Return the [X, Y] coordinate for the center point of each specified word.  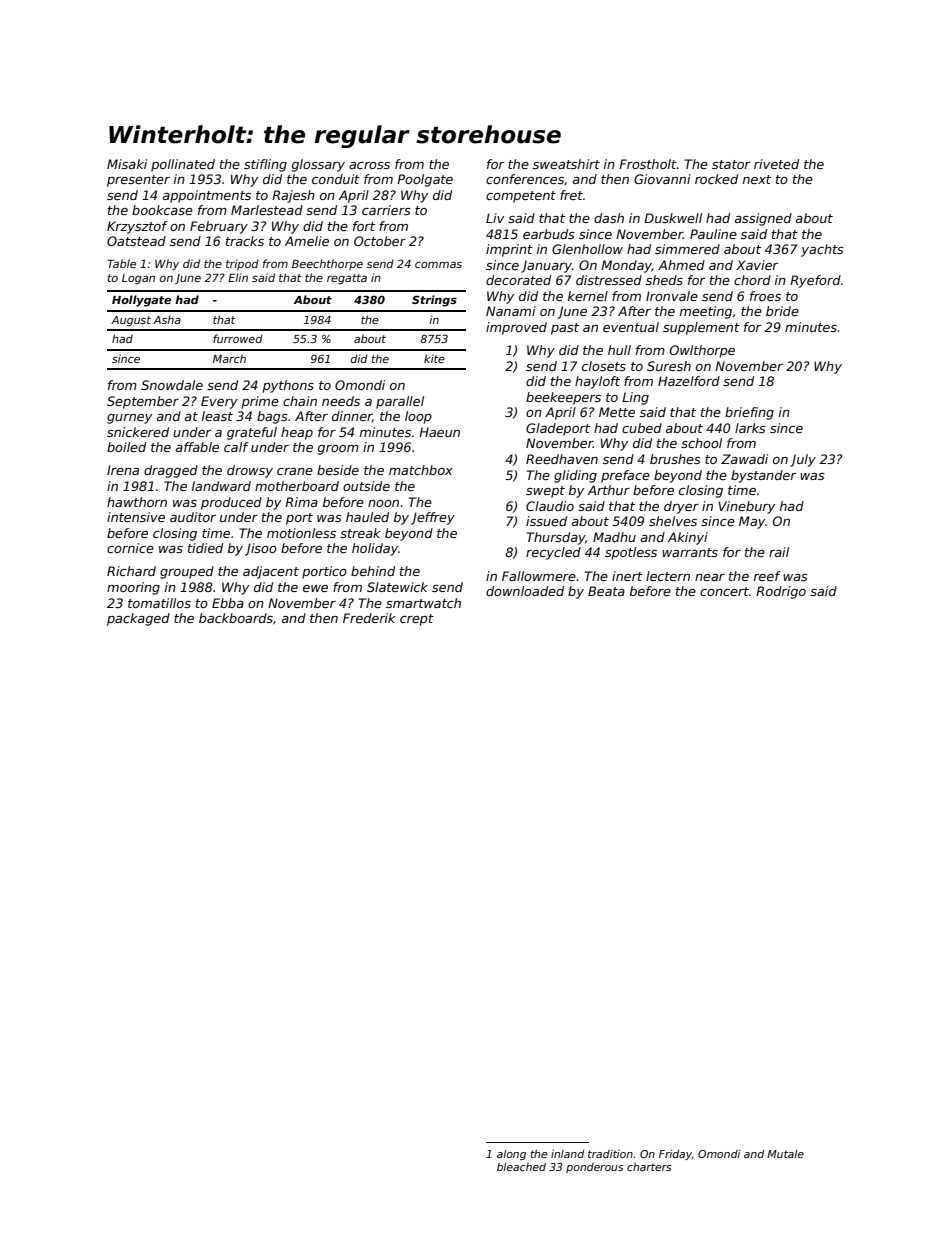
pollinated [183, 165]
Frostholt [648, 164]
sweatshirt [566, 164]
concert [724, 591]
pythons [288, 386]
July [803, 460]
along [511, 1155]
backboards [236, 618]
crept [417, 620]
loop [418, 417]
